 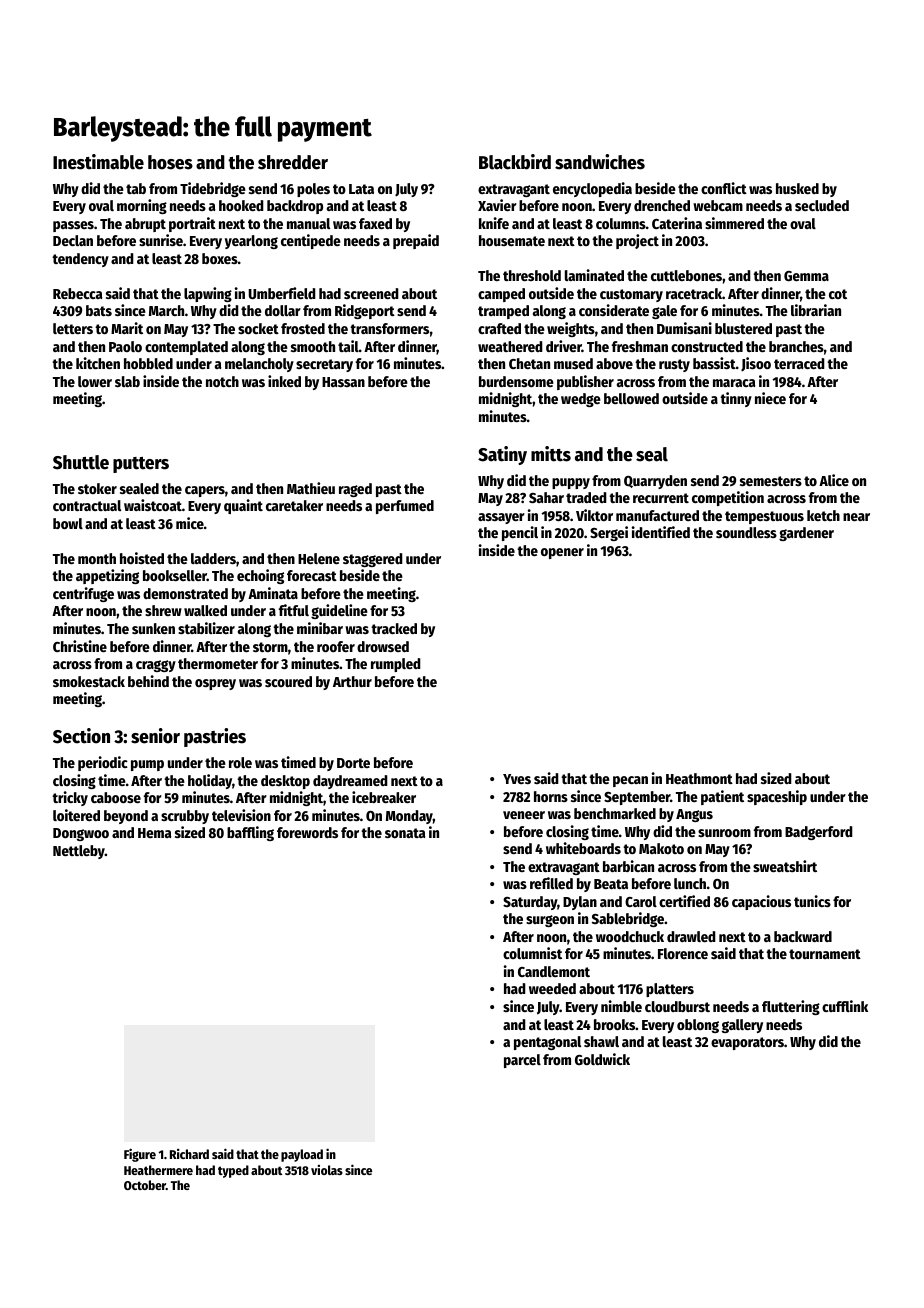 I want to click on raged, so click(x=355, y=490).
